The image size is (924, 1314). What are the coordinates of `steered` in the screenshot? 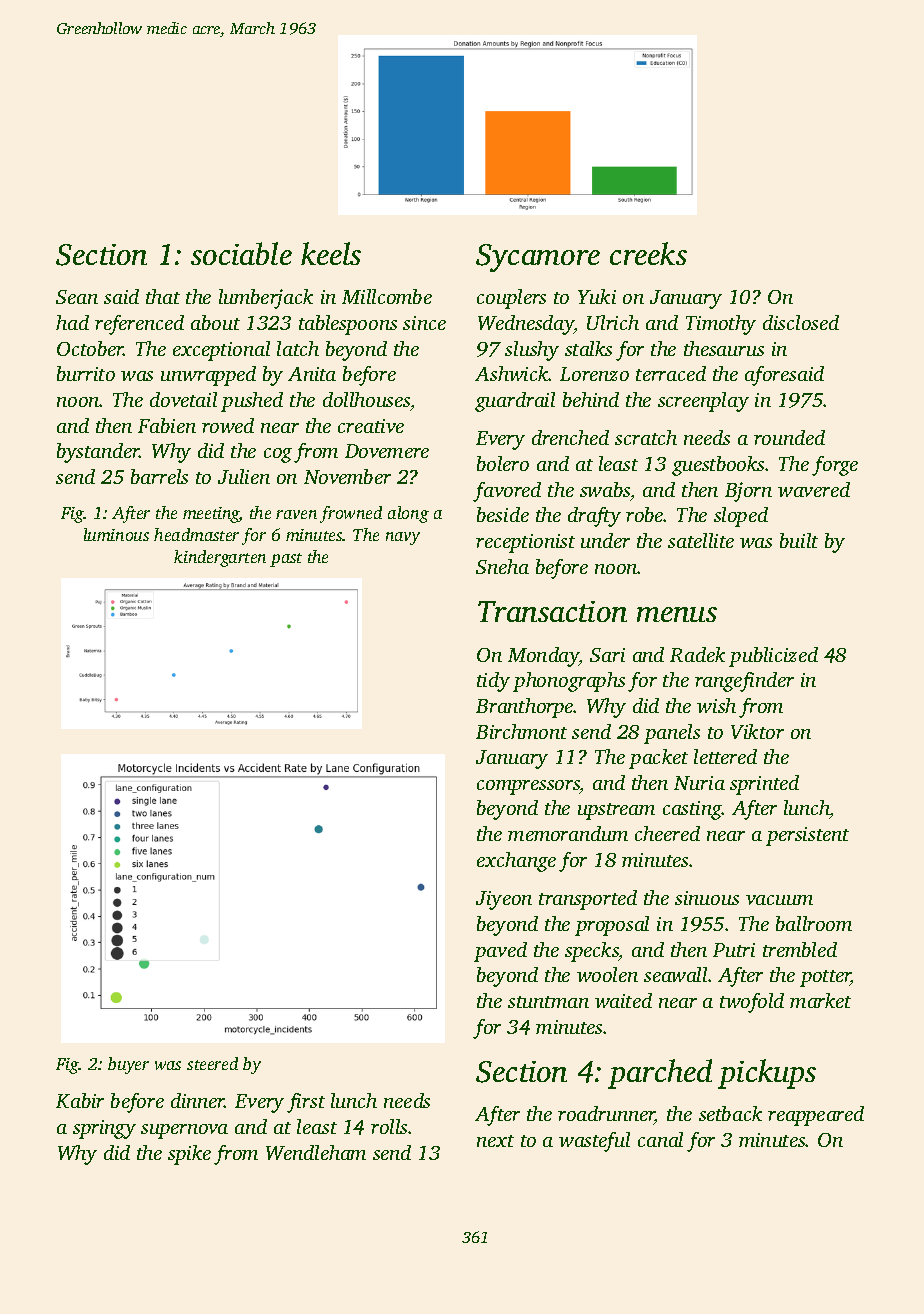 It's located at (212, 1063).
